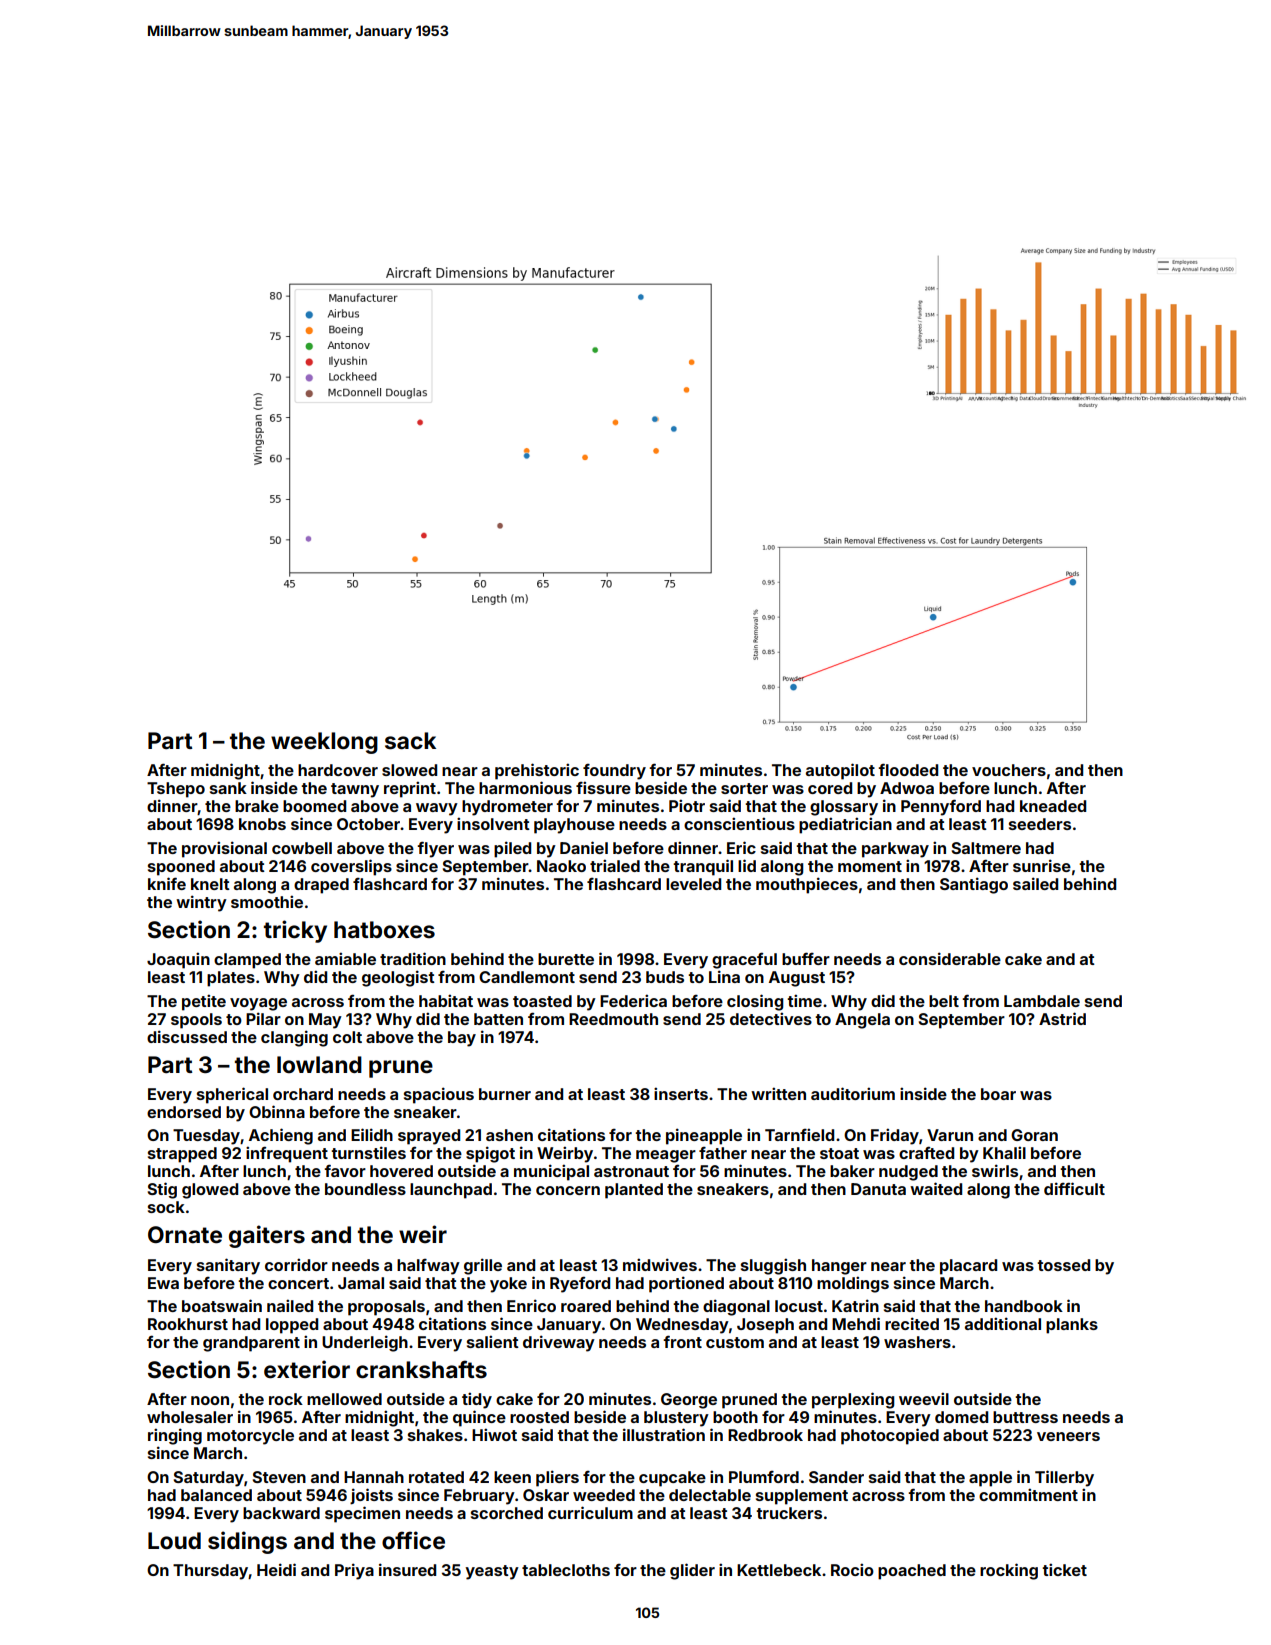 This document has height=1645, width=1271. Describe the element at coordinates (1009, 770) in the document. I see `vouchers` at that location.
